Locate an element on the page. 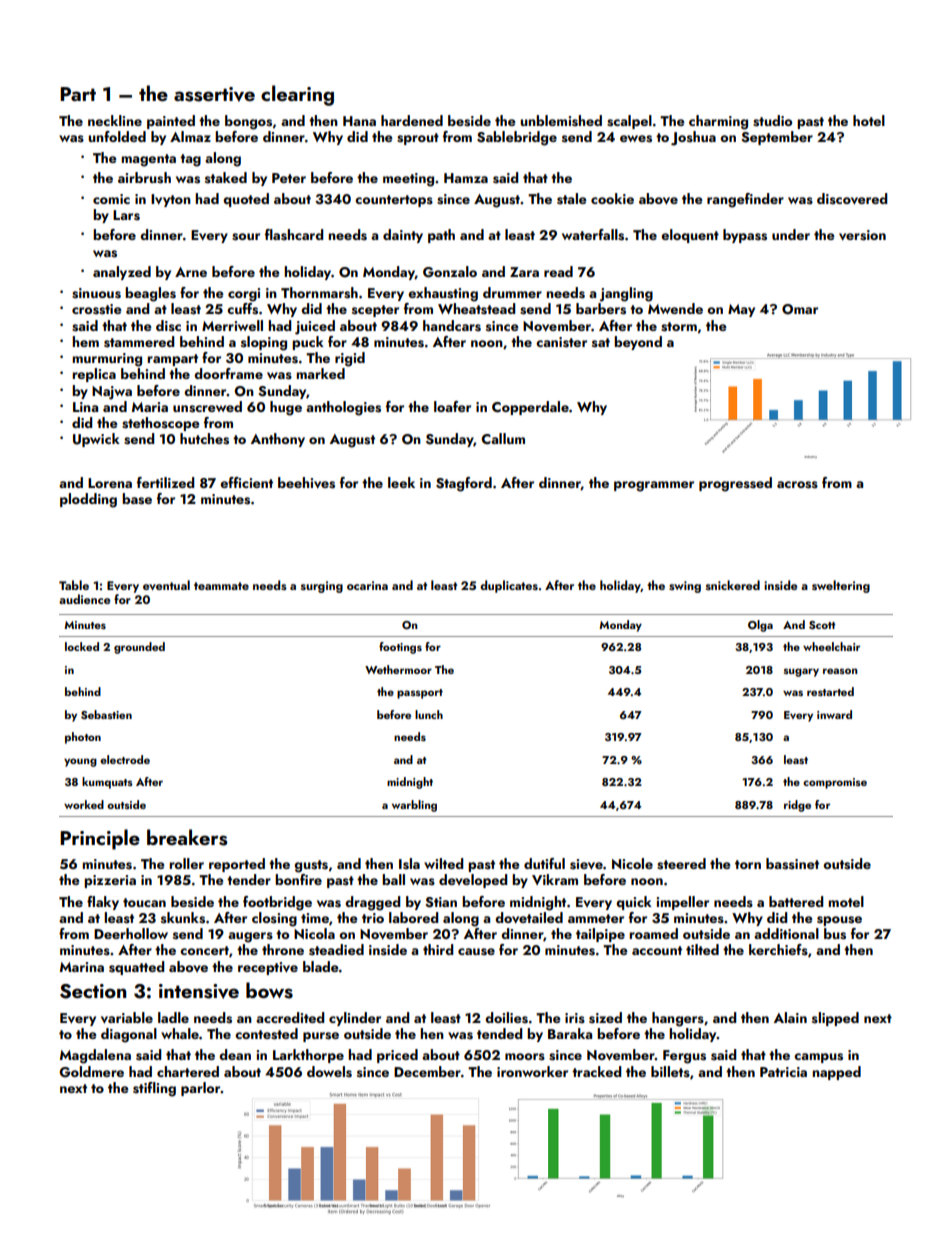 This document has height=1233, width=952. Copperdale is located at coordinates (530, 408).
